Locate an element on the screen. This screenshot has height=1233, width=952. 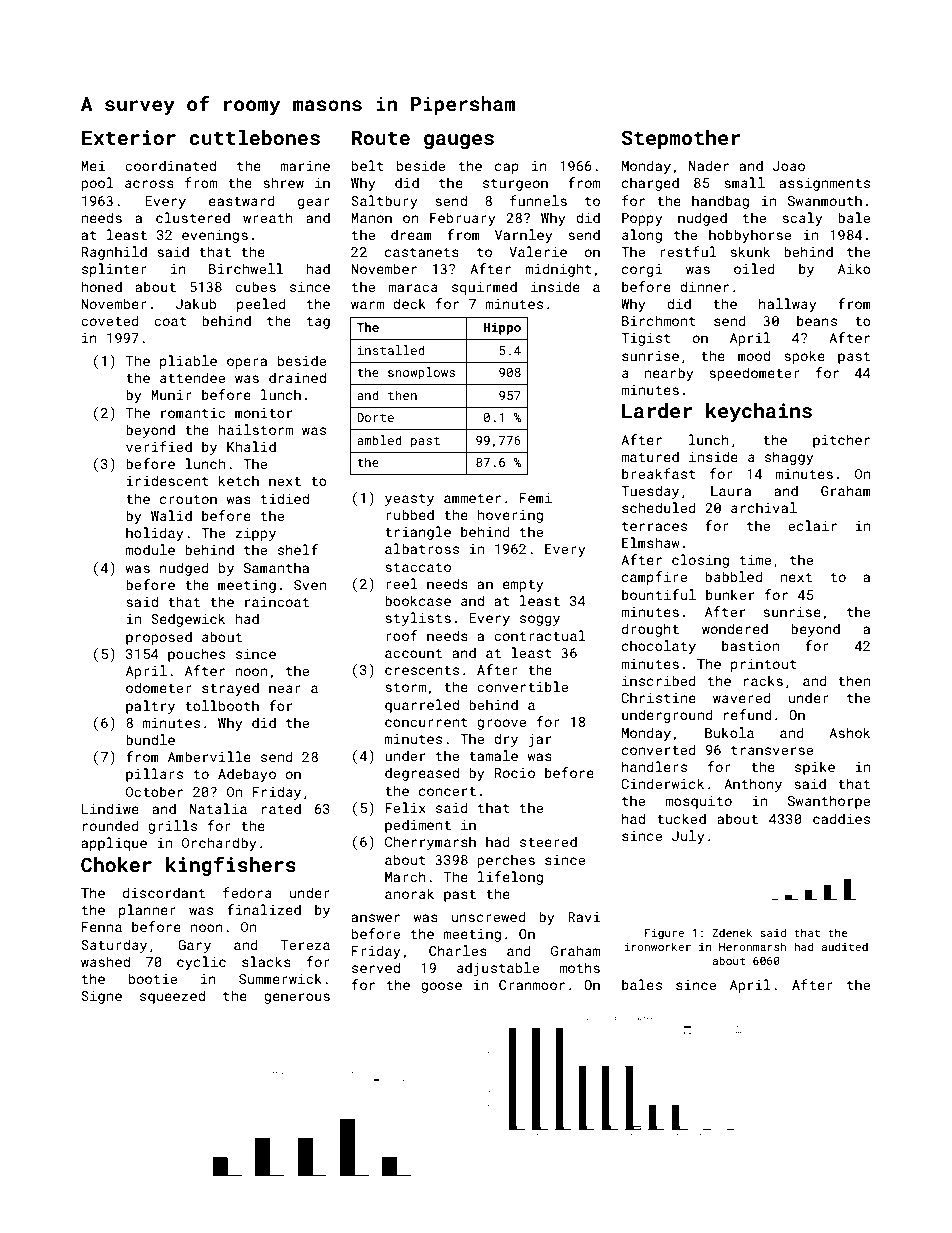
Laura is located at coordinates (731, 491).
